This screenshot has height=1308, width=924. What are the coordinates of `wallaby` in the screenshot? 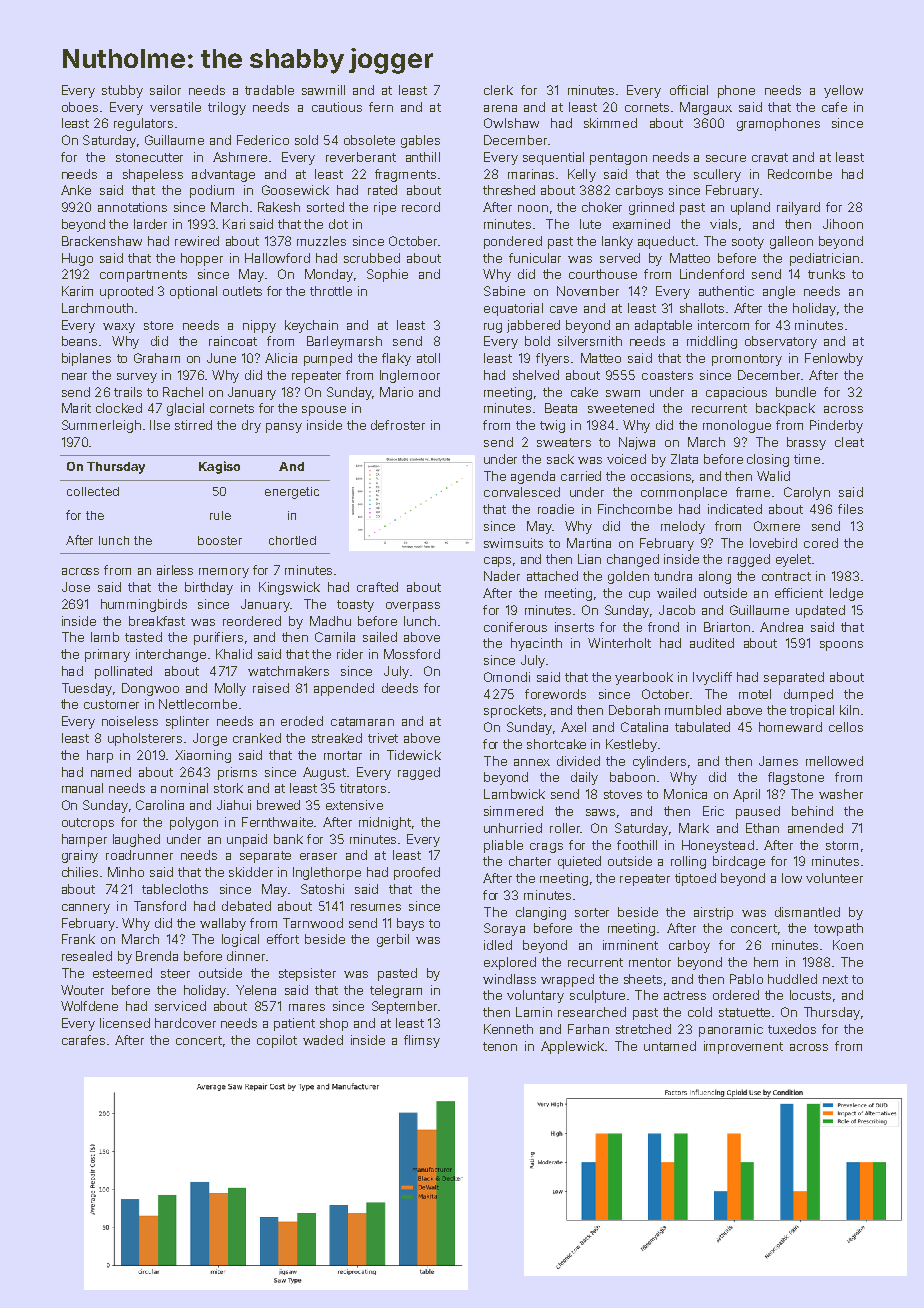 It's located at (223, 924).
